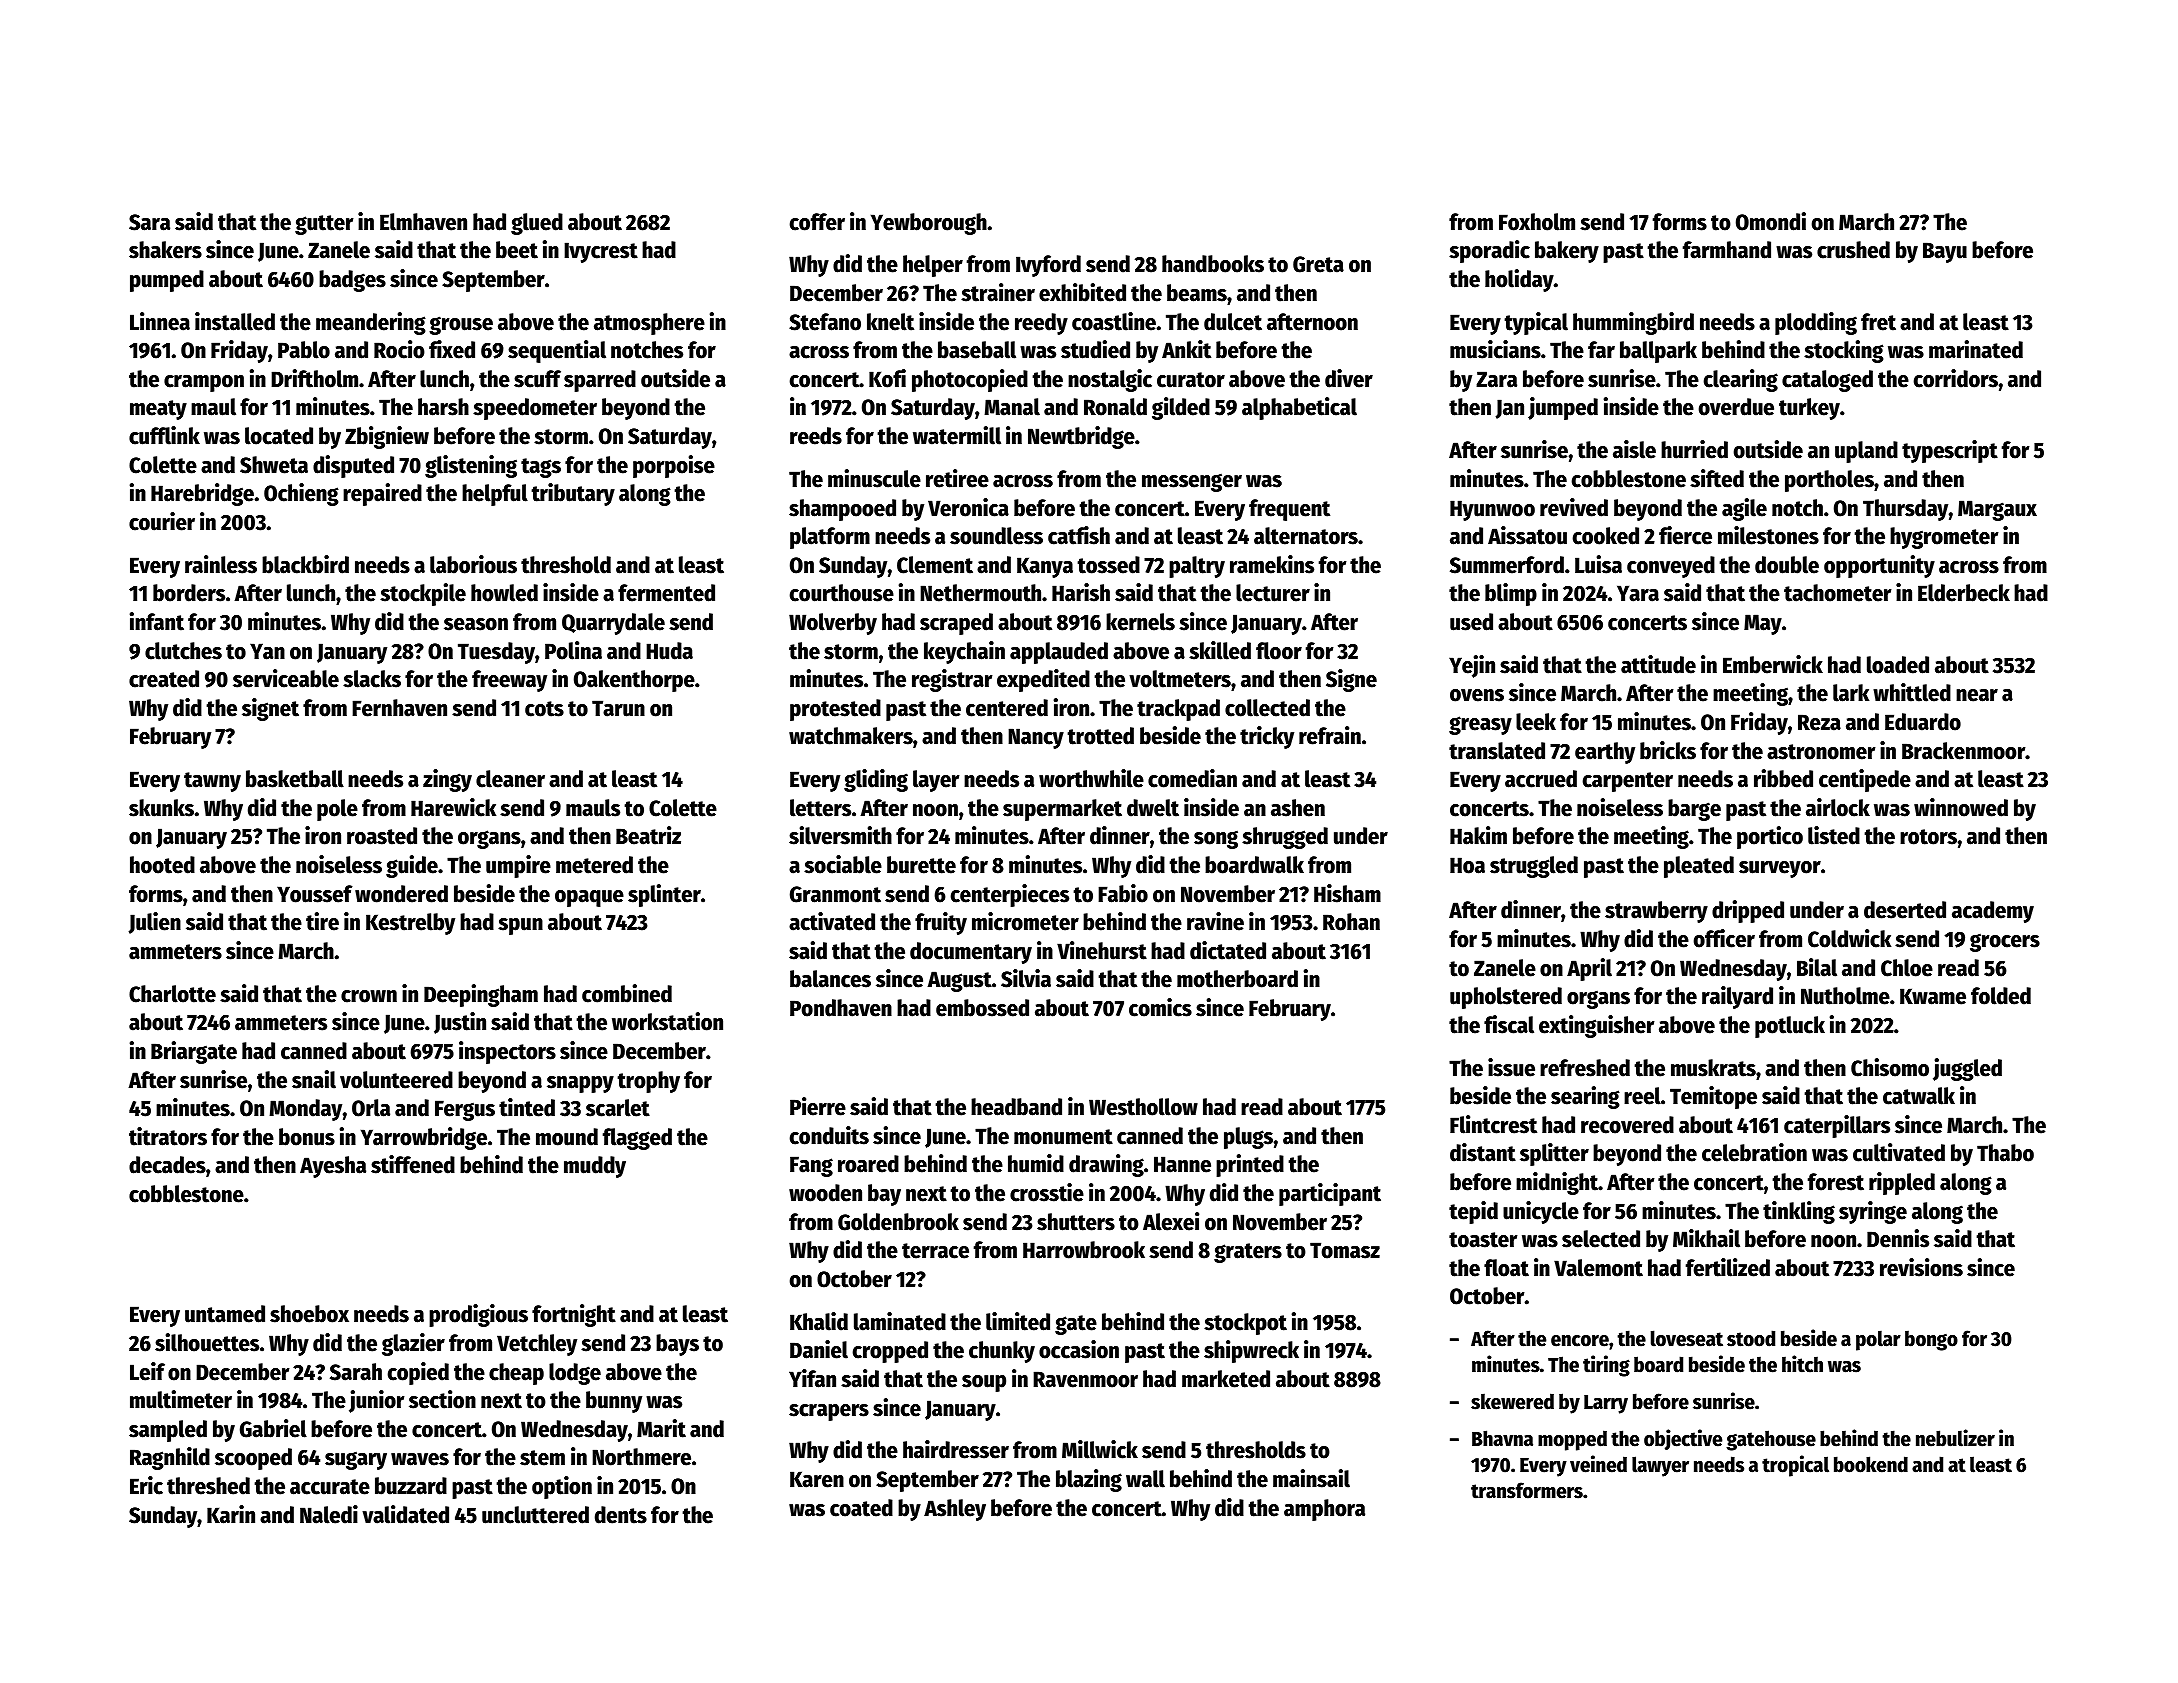  What do you see at coordinates (1059, 653) in the screenshot?
I see `applauded` at bounding box center [1059, 653].
